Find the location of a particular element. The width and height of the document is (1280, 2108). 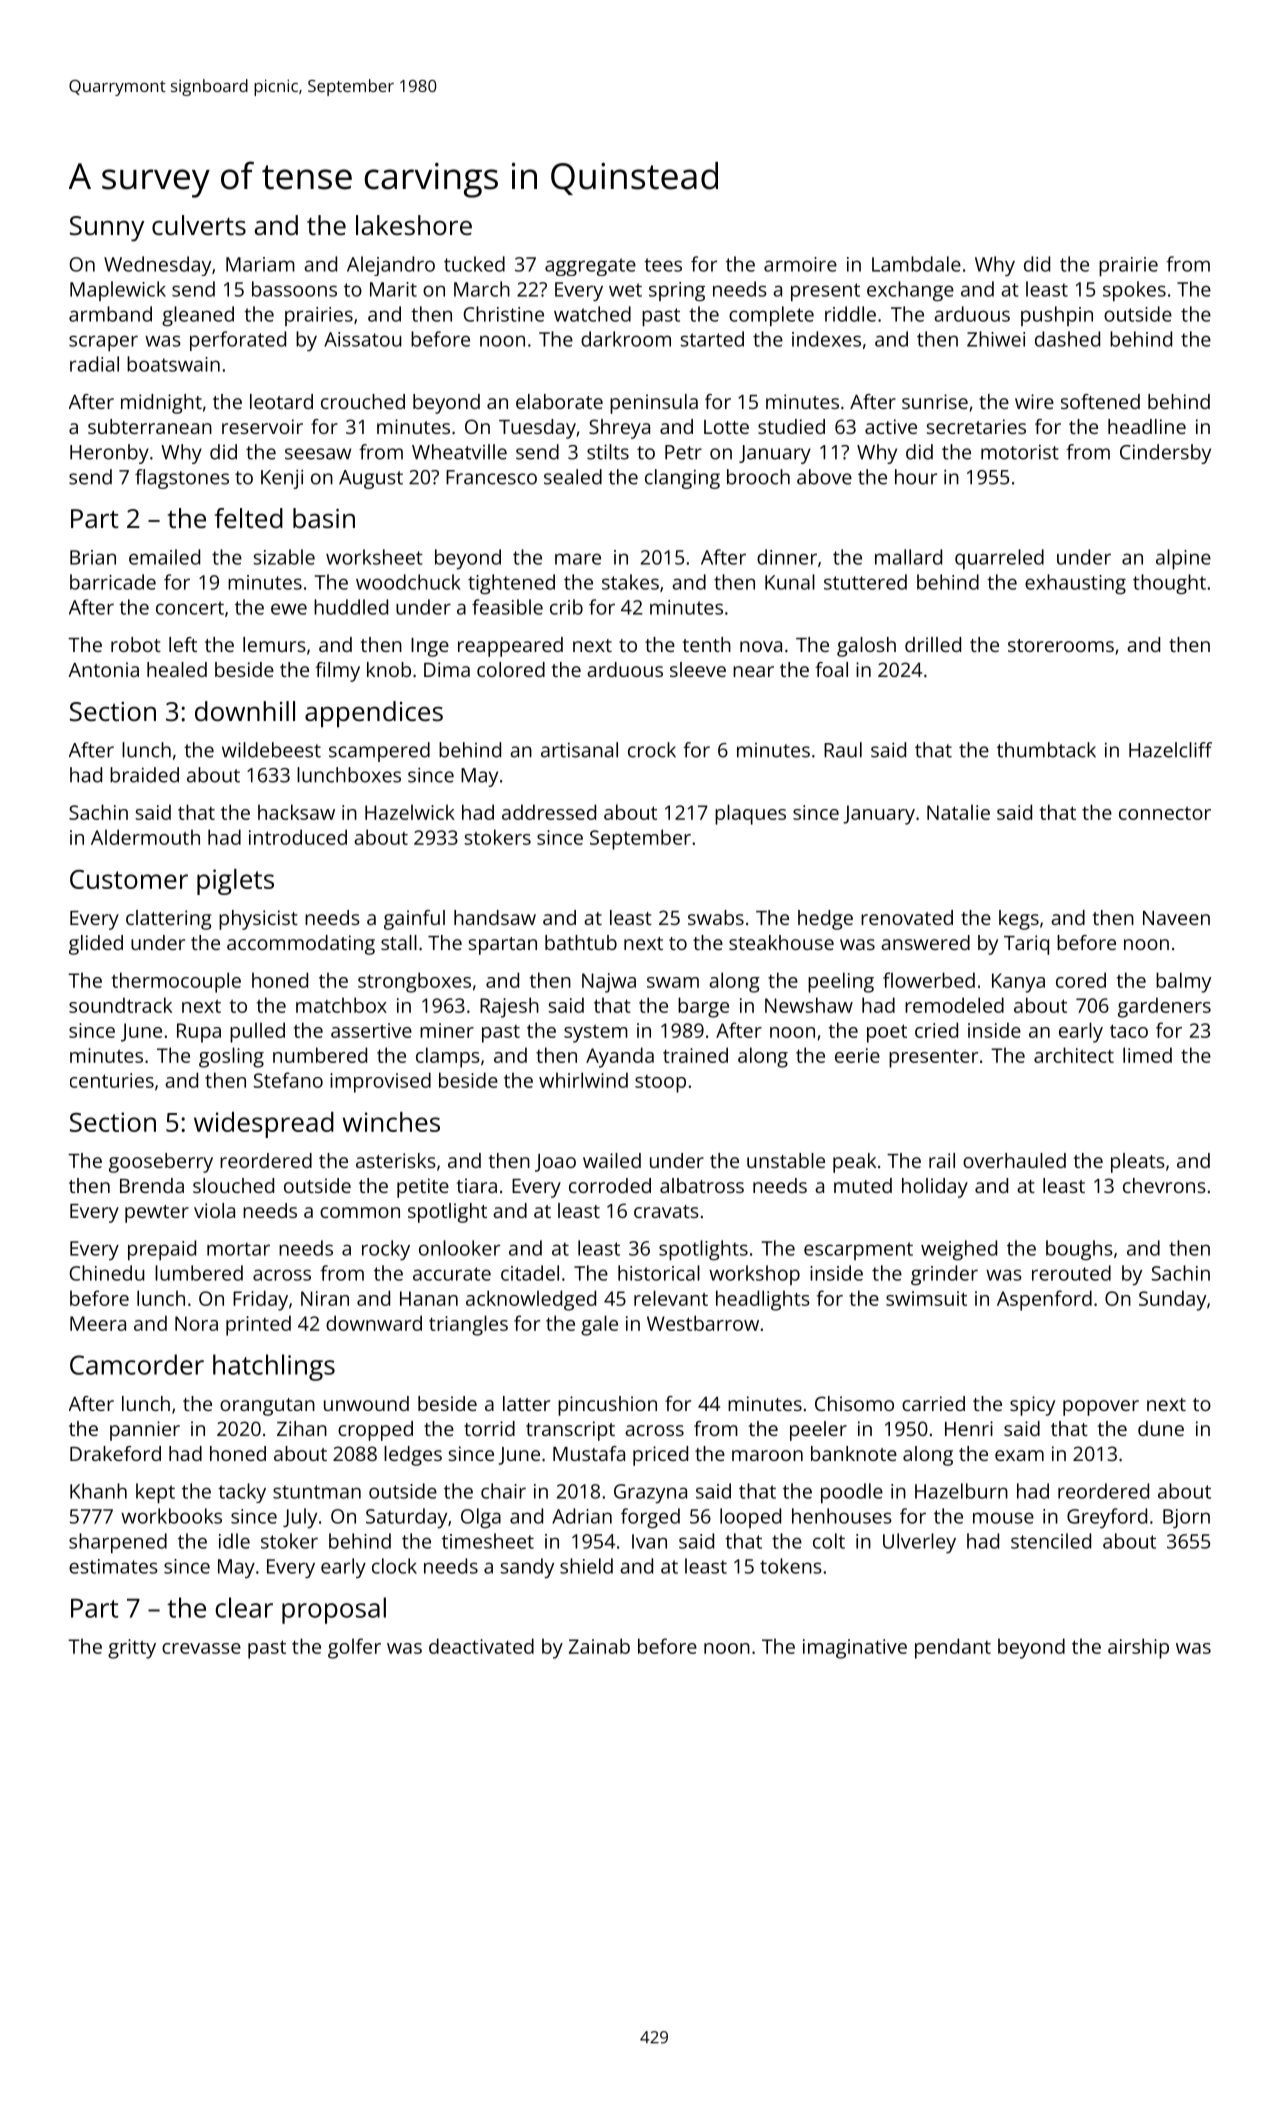

Joao is located at coordinates (555, 1163).
